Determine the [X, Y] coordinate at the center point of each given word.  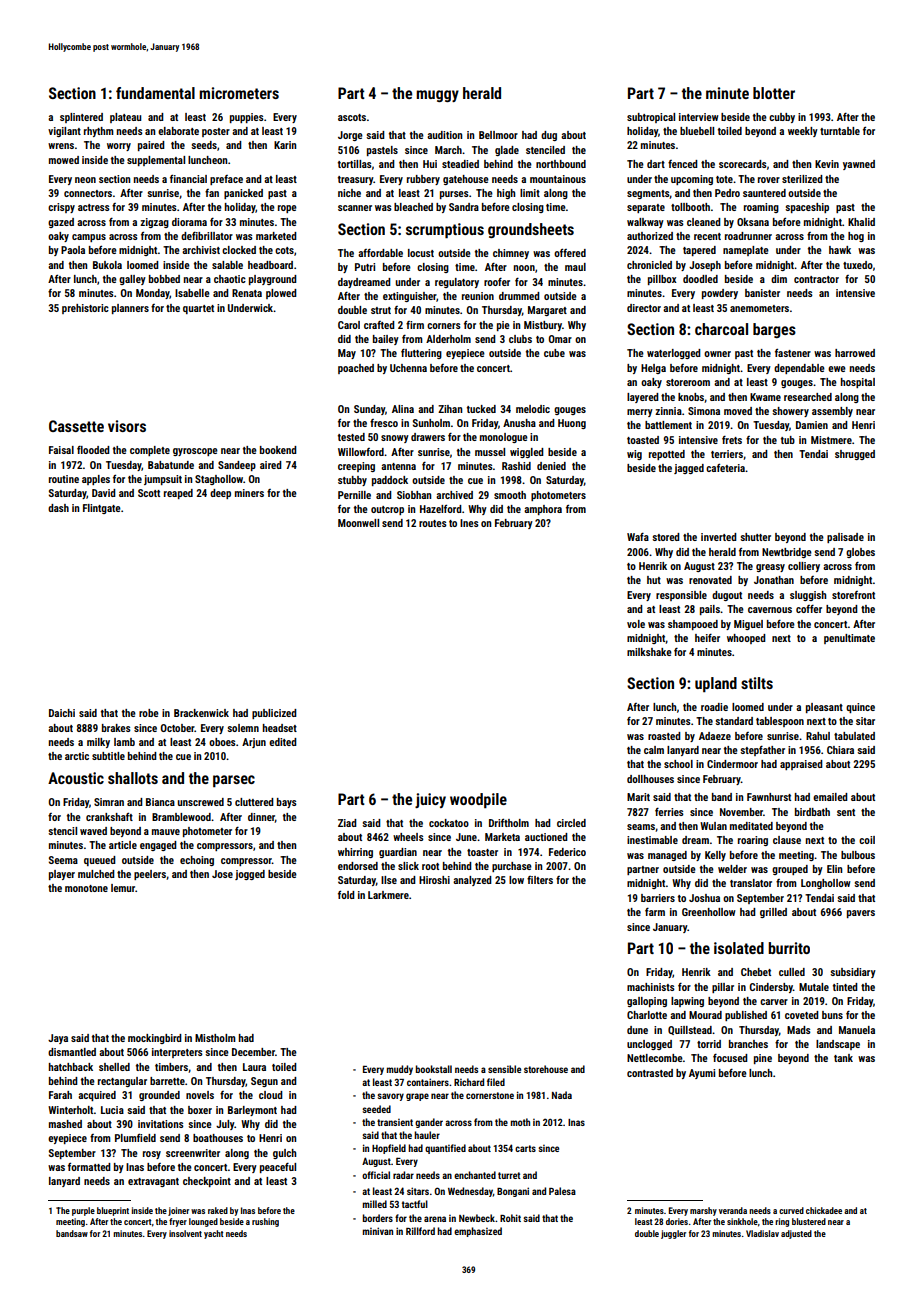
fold [346, 894]
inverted [719, 537]
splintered [81, 118]
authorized [650, 236]
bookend [278, 450]
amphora [543, 510]
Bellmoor [498, 135]
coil [867, 840]
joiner [178, 1211]
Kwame [765, 397]
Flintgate [102, 509]
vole [636, 624]
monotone [86, 888]
